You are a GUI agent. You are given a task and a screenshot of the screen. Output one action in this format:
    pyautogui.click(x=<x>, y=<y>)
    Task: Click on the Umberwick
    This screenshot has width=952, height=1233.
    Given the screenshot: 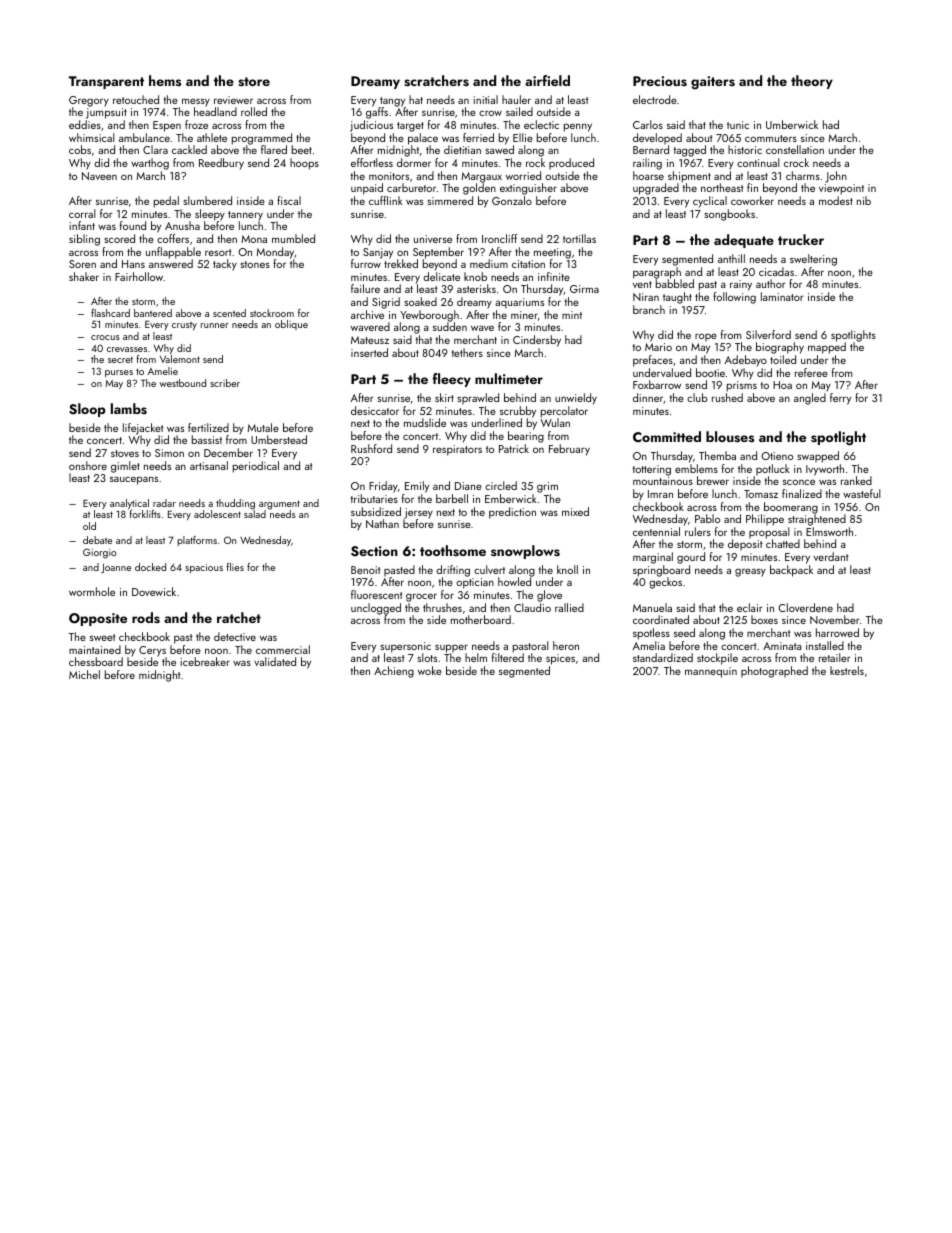 What is the action you would take?
    pyautogui.click(x=792, y=124)
